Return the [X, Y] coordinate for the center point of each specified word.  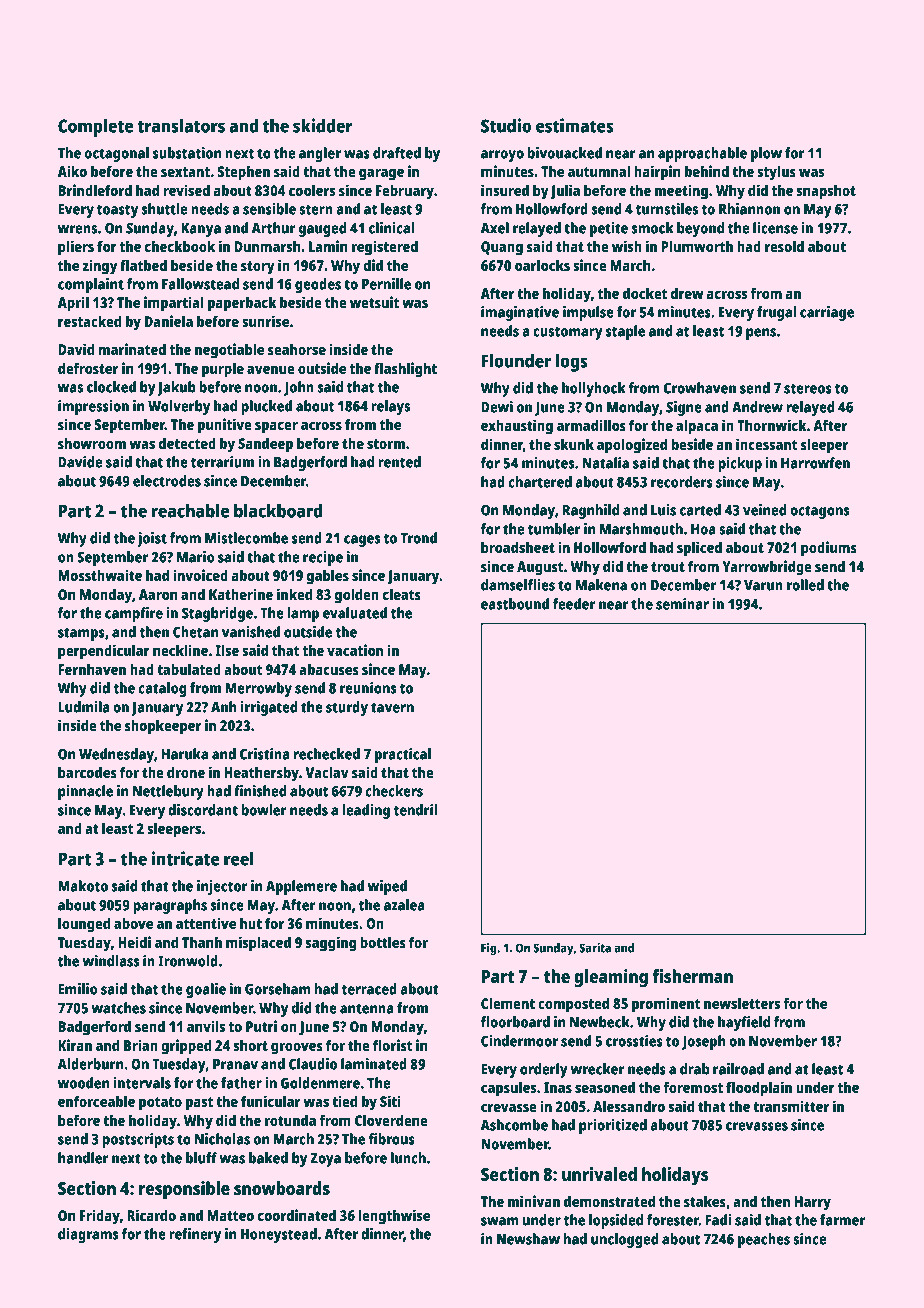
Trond [419, 538]
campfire [134, 614]
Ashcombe [514, 1125]
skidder [323, 125]
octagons [820, 512]
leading [366, 811]
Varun [763, 585]
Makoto [83, 886]
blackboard [278, 510]
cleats [402, 594]
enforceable [96, 1101]
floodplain [759, 1089]
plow [766, 154]
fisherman [692, 976]
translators [181, 125]
